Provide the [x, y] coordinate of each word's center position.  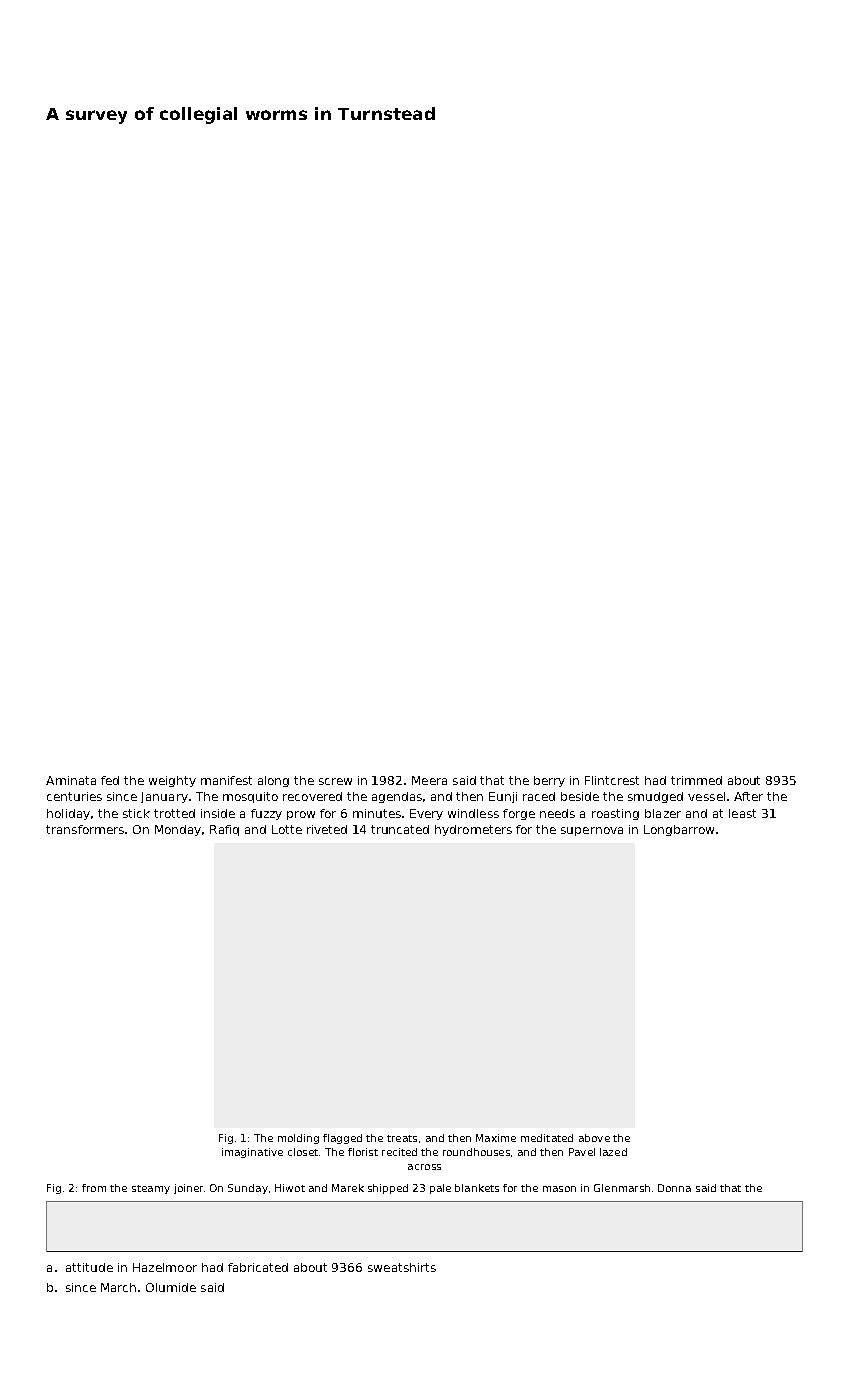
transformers [85, 829]
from [94, 1188]
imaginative [252, 1153]
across [424, 1167]
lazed [613, 1152]
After [748, 796]
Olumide [171, 1287]
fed [110, 780]
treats [402, 1138]
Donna [674, 1188]
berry [549, 781]
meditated [547, 1138]
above [594, 1138]
